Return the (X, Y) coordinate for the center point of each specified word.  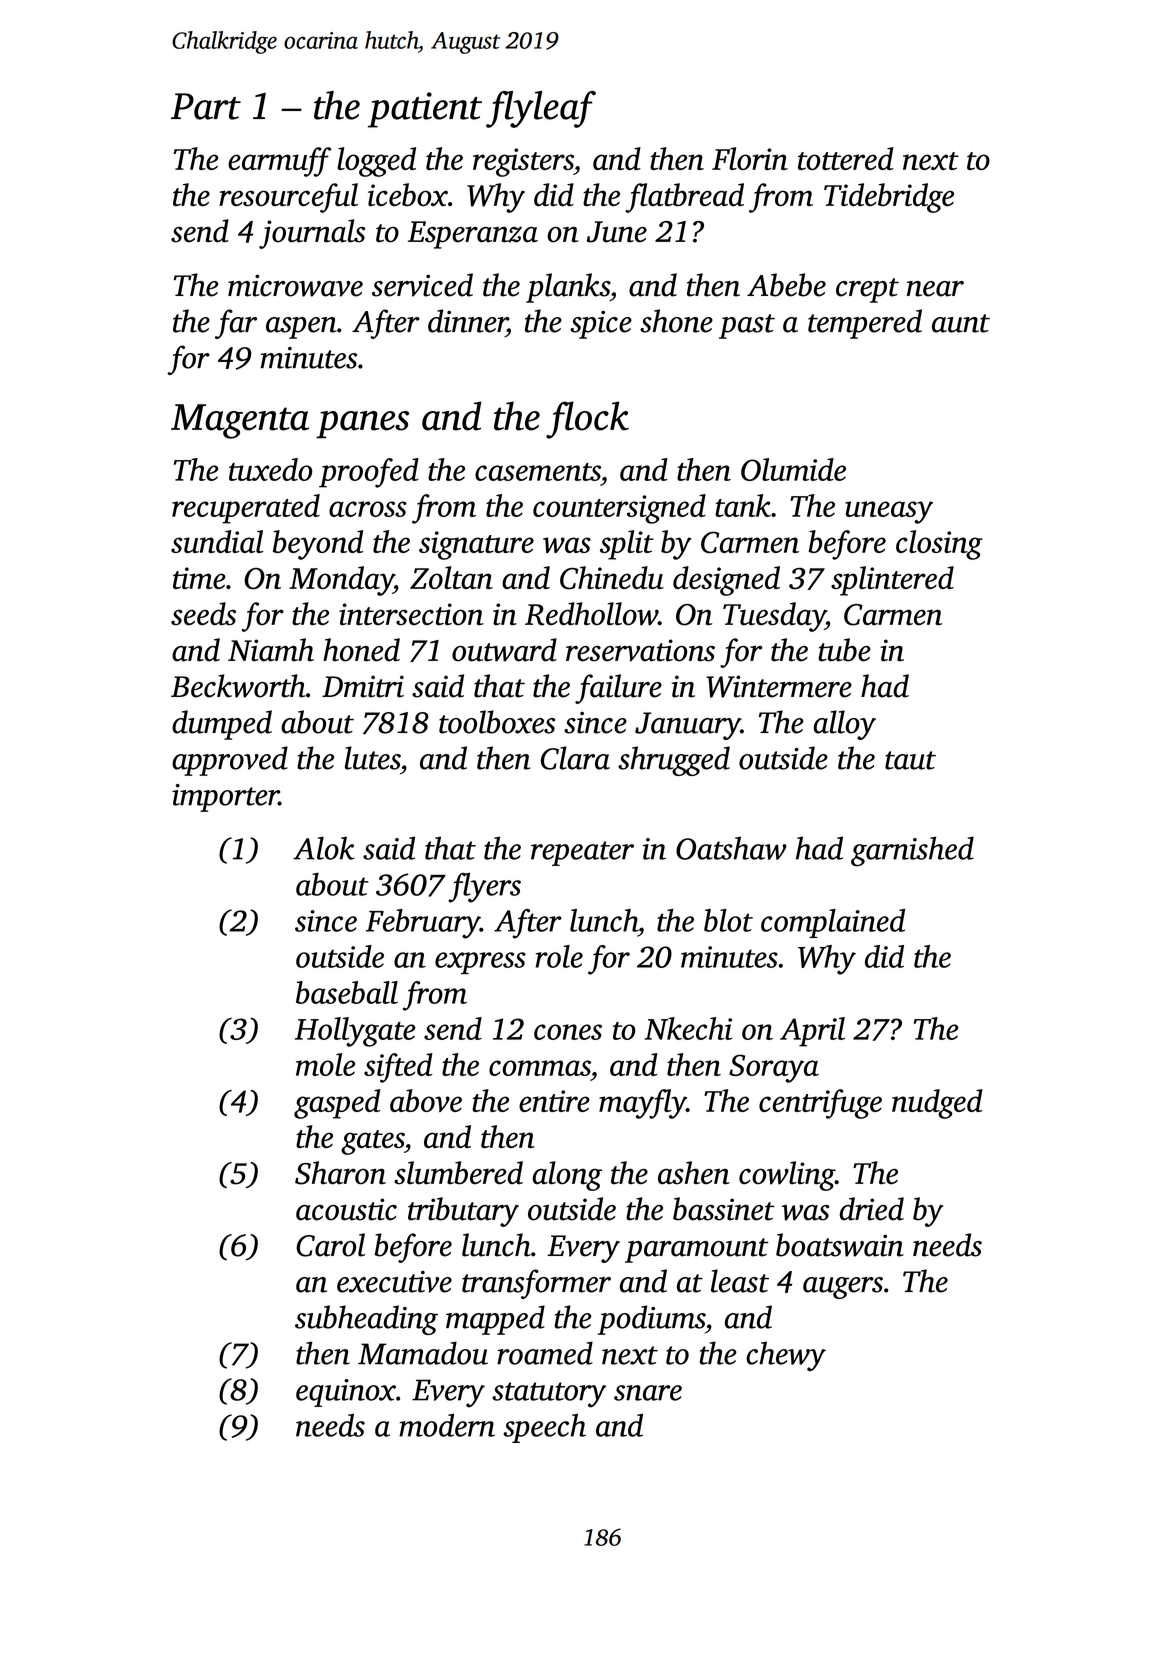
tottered (845, 158)
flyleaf (541, 109)
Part (206, 106)
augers (843, 1288)
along (567, 1176)
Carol (330, 1245)
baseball (347, 992)
